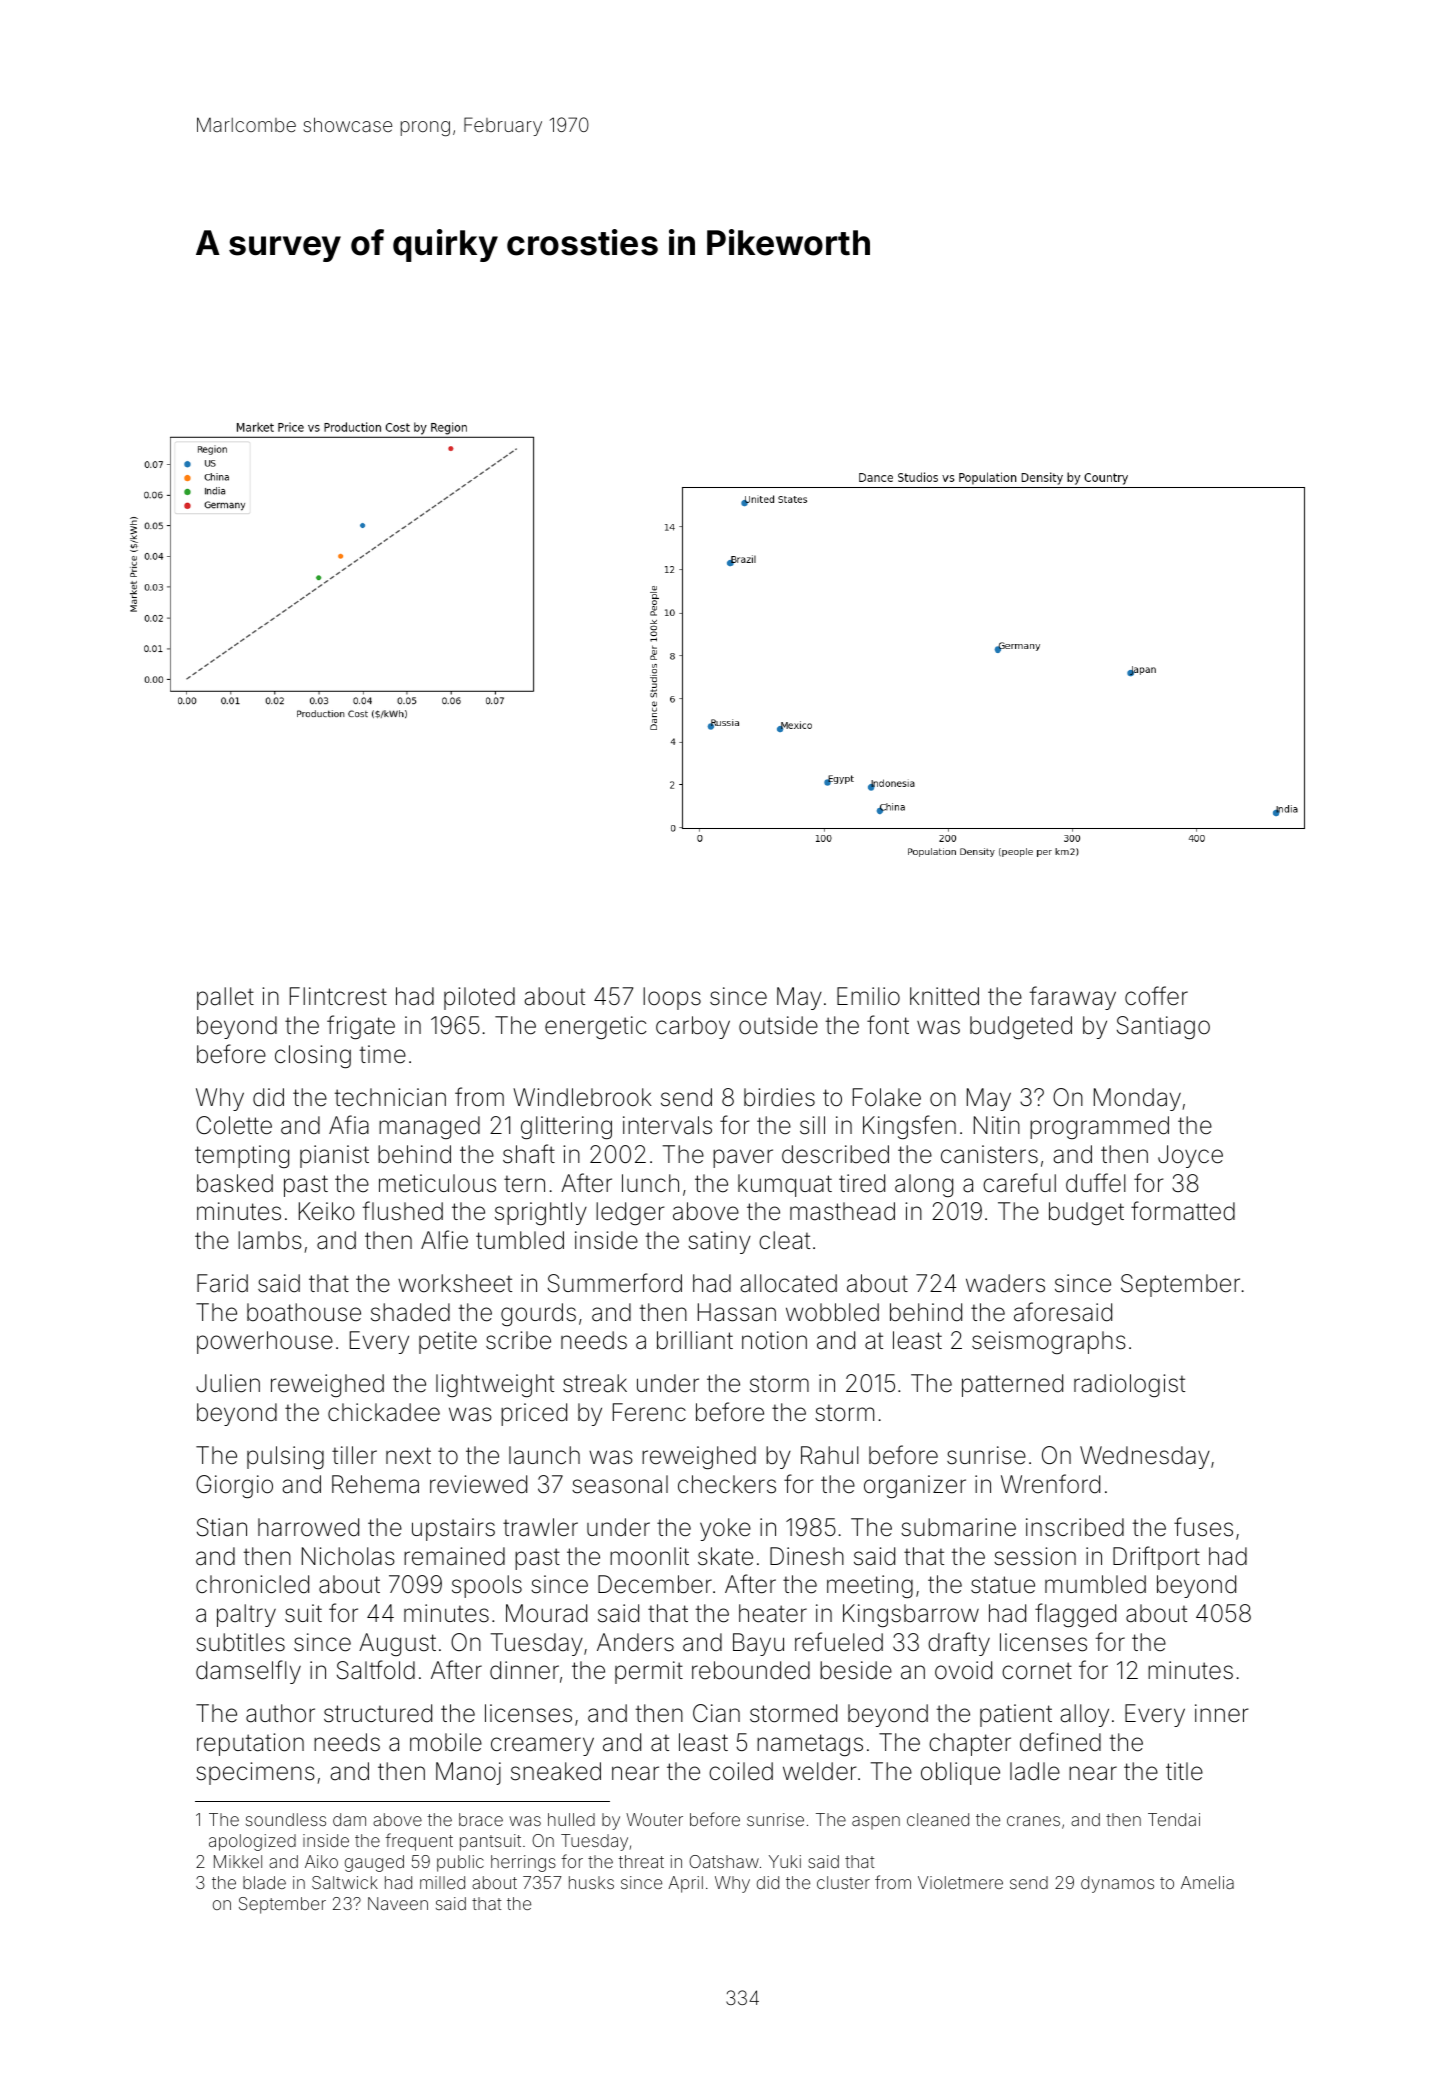 This page has width=1450, height=2100. What do you see at coordinates (630, 1213) in the page?
I see `ledger` at bounding box center [630, 1213].
